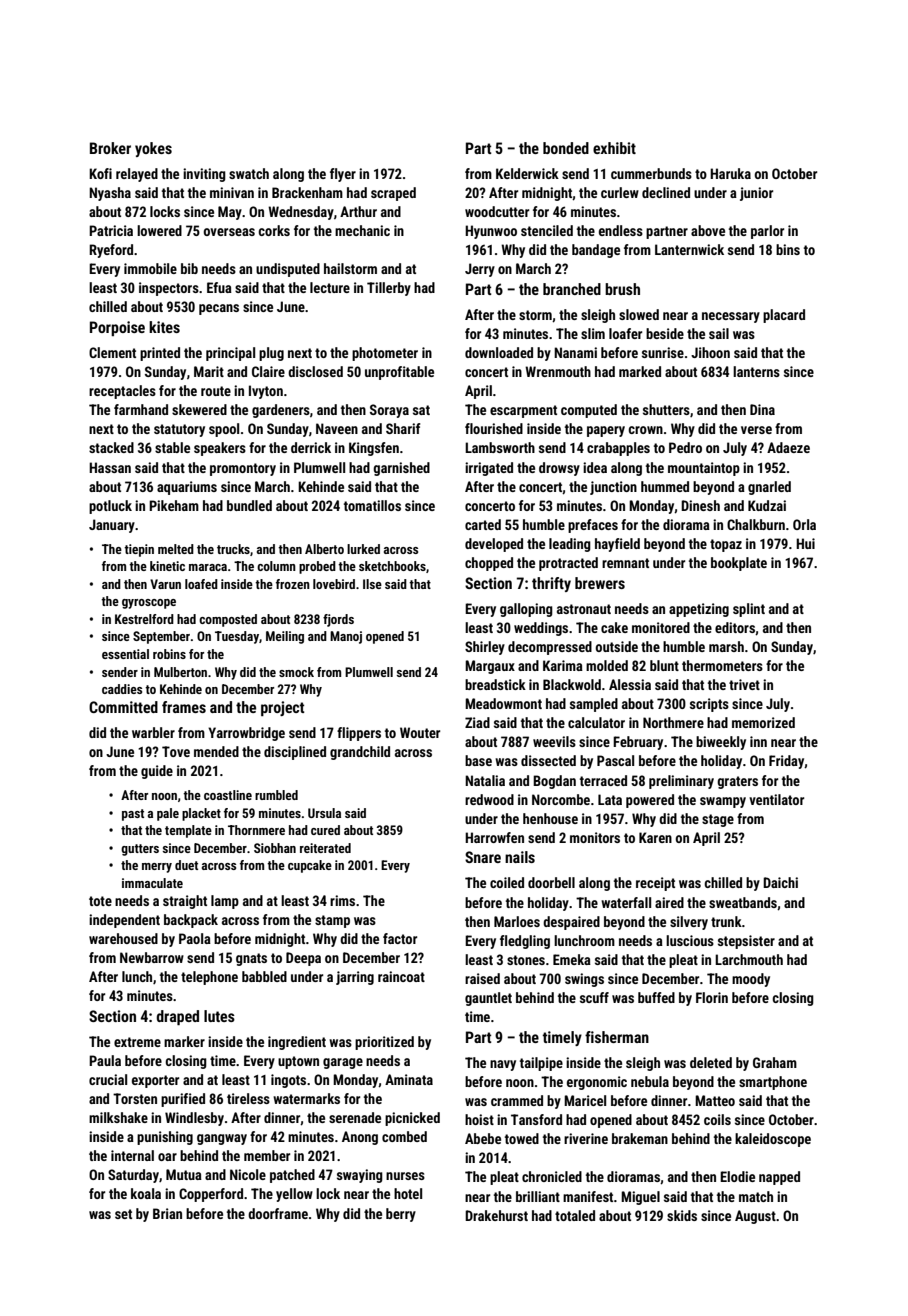  I want to click on plug, so click(271, 354).
